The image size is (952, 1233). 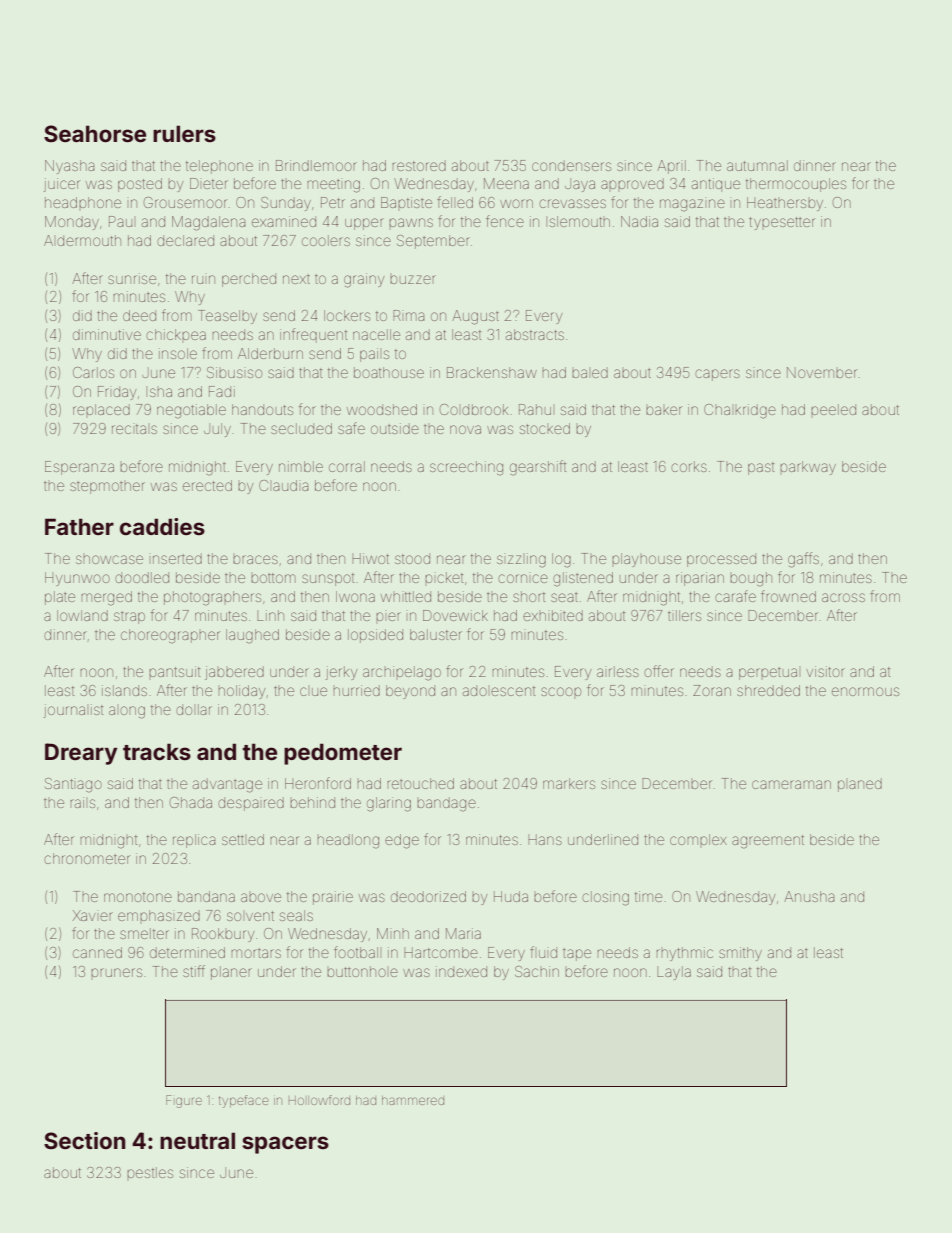 I want to click on cornice, so click(x=523, y=578).
